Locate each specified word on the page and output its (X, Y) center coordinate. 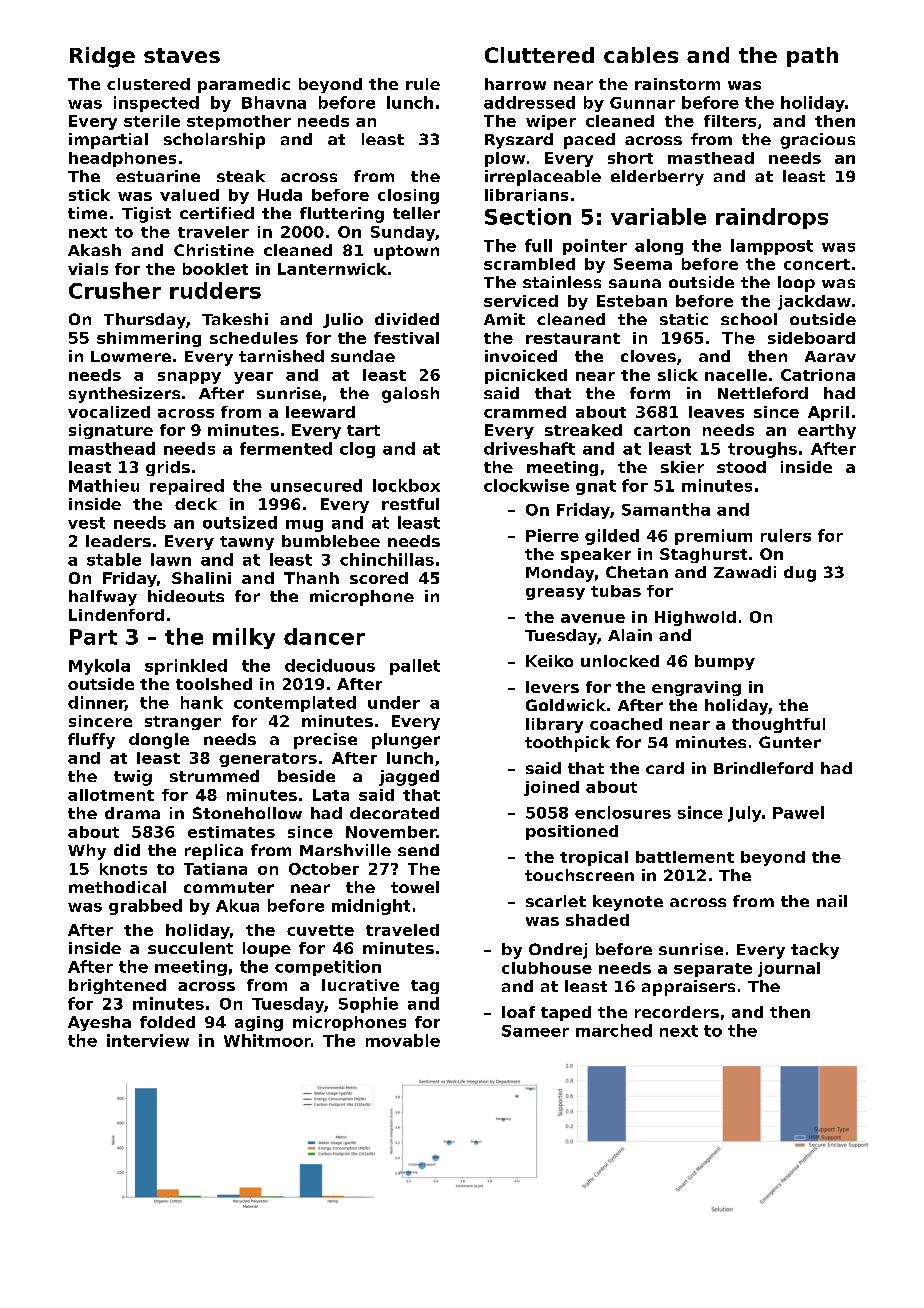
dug (800, 574)
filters (730, 121)
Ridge (102, 57)
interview (148, 1040)
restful (410, 504)
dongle (159, 741)
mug (304, 526)
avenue (593, 618)
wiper (551, 122)
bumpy (725, 662)
